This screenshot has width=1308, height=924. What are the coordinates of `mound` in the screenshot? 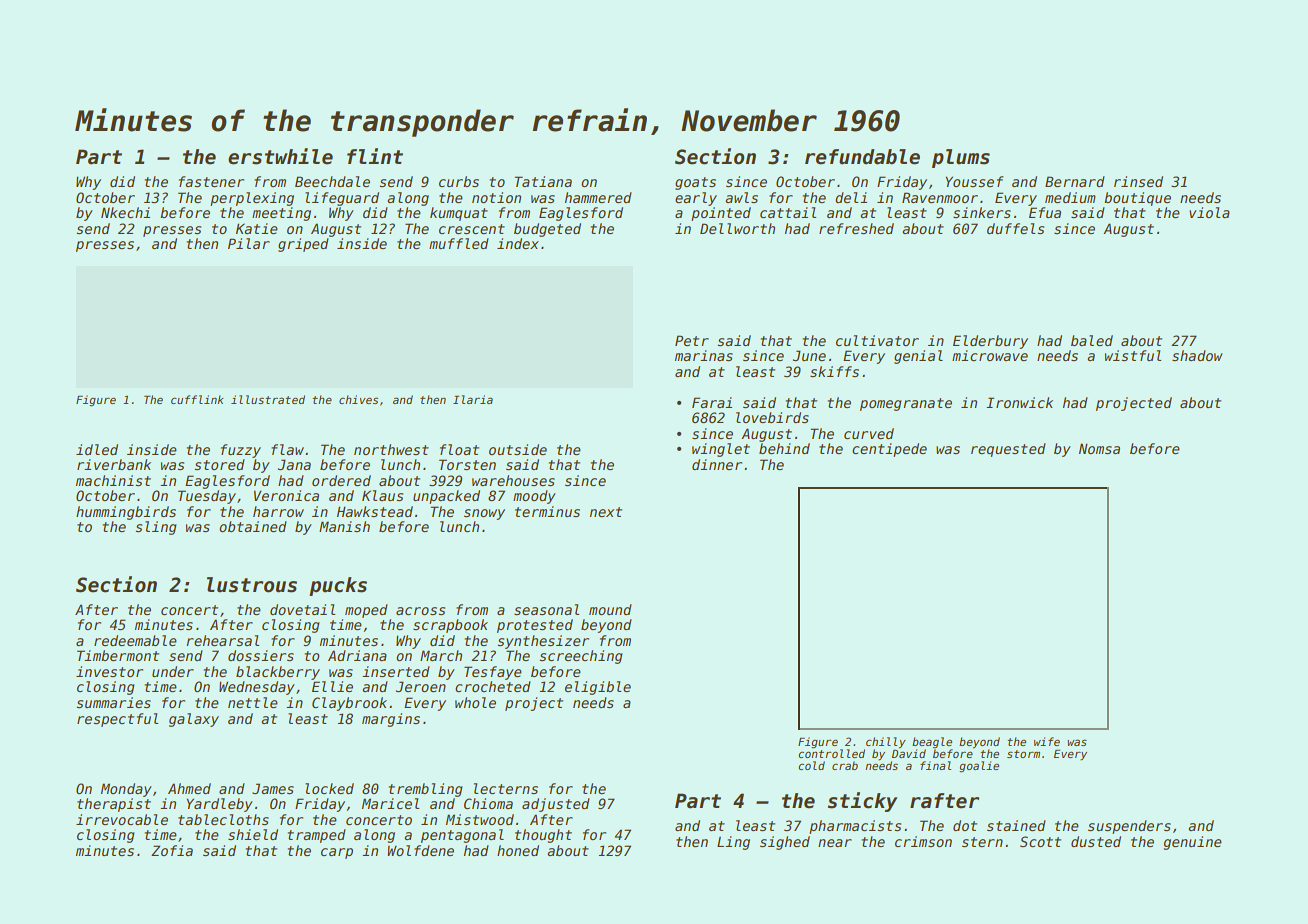 It's located at (610, 609).
